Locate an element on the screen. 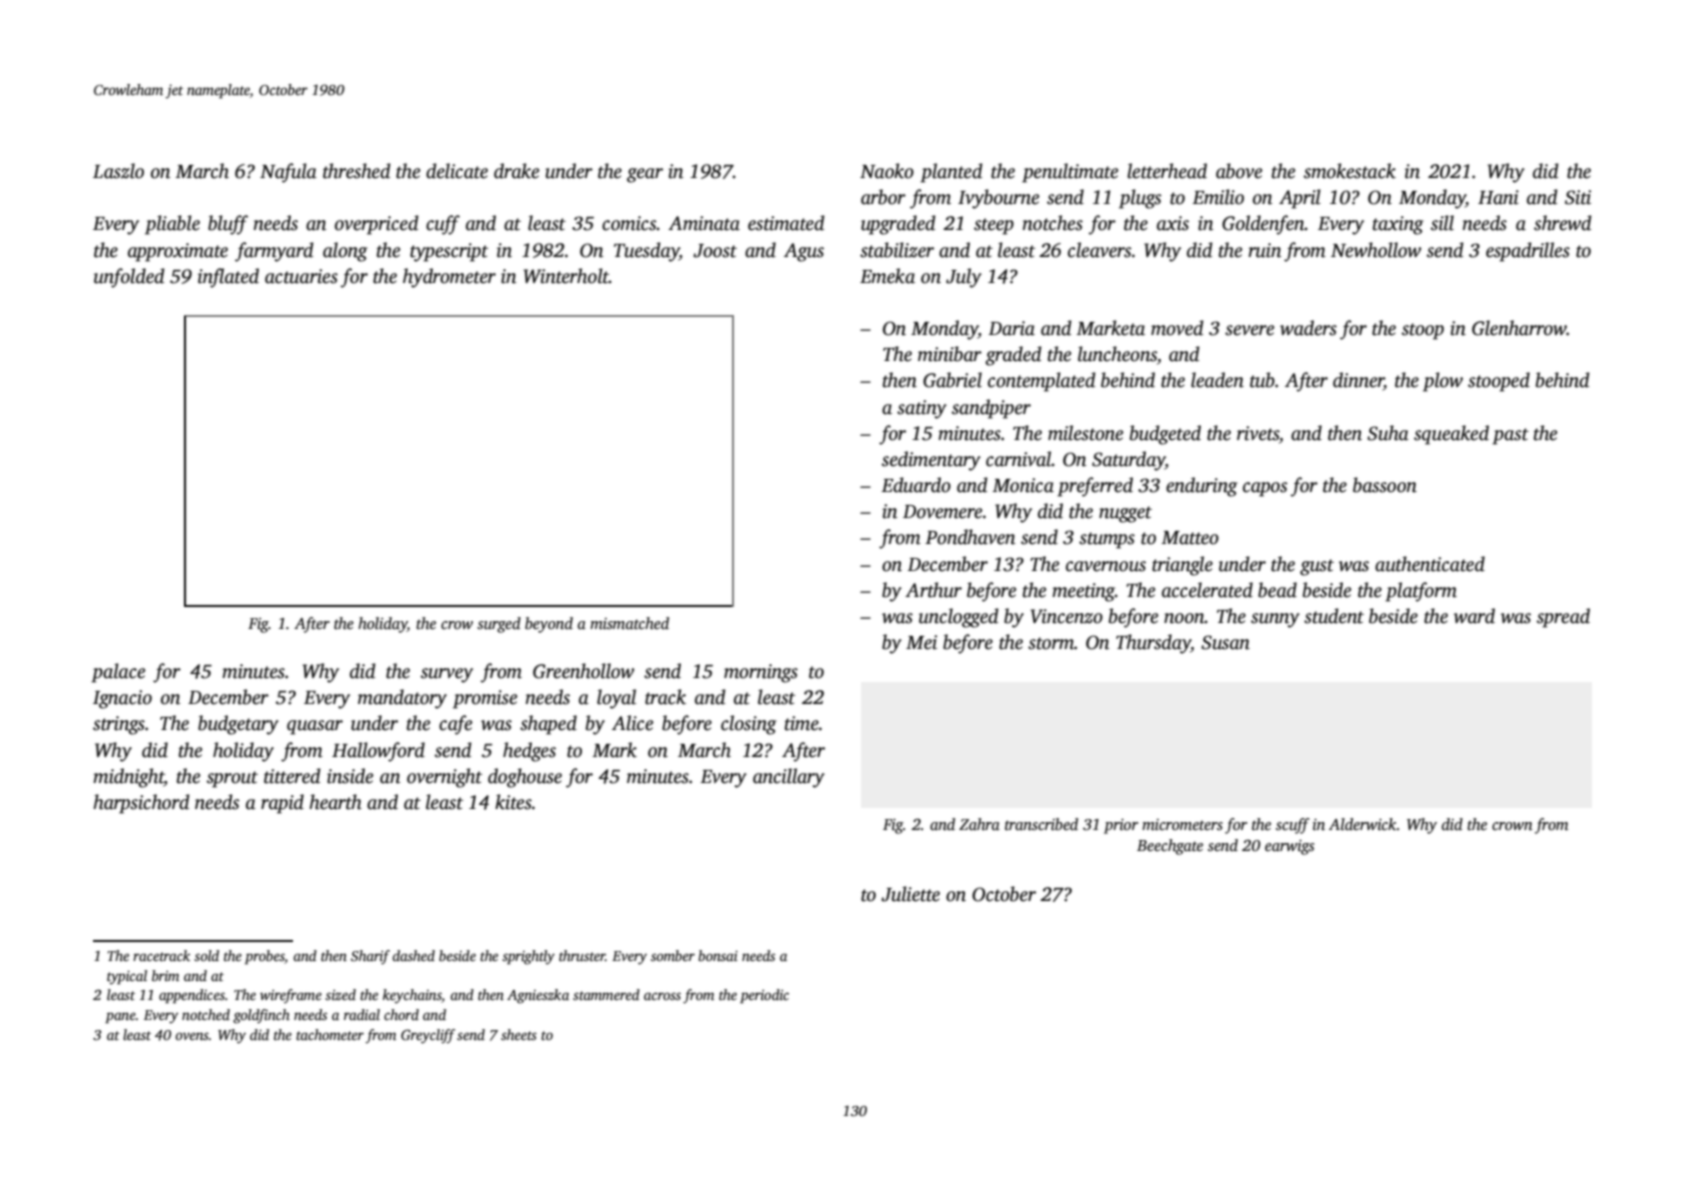 This screenshot has width=1685, height=1192. kites is located at coordinates (513, 802).
